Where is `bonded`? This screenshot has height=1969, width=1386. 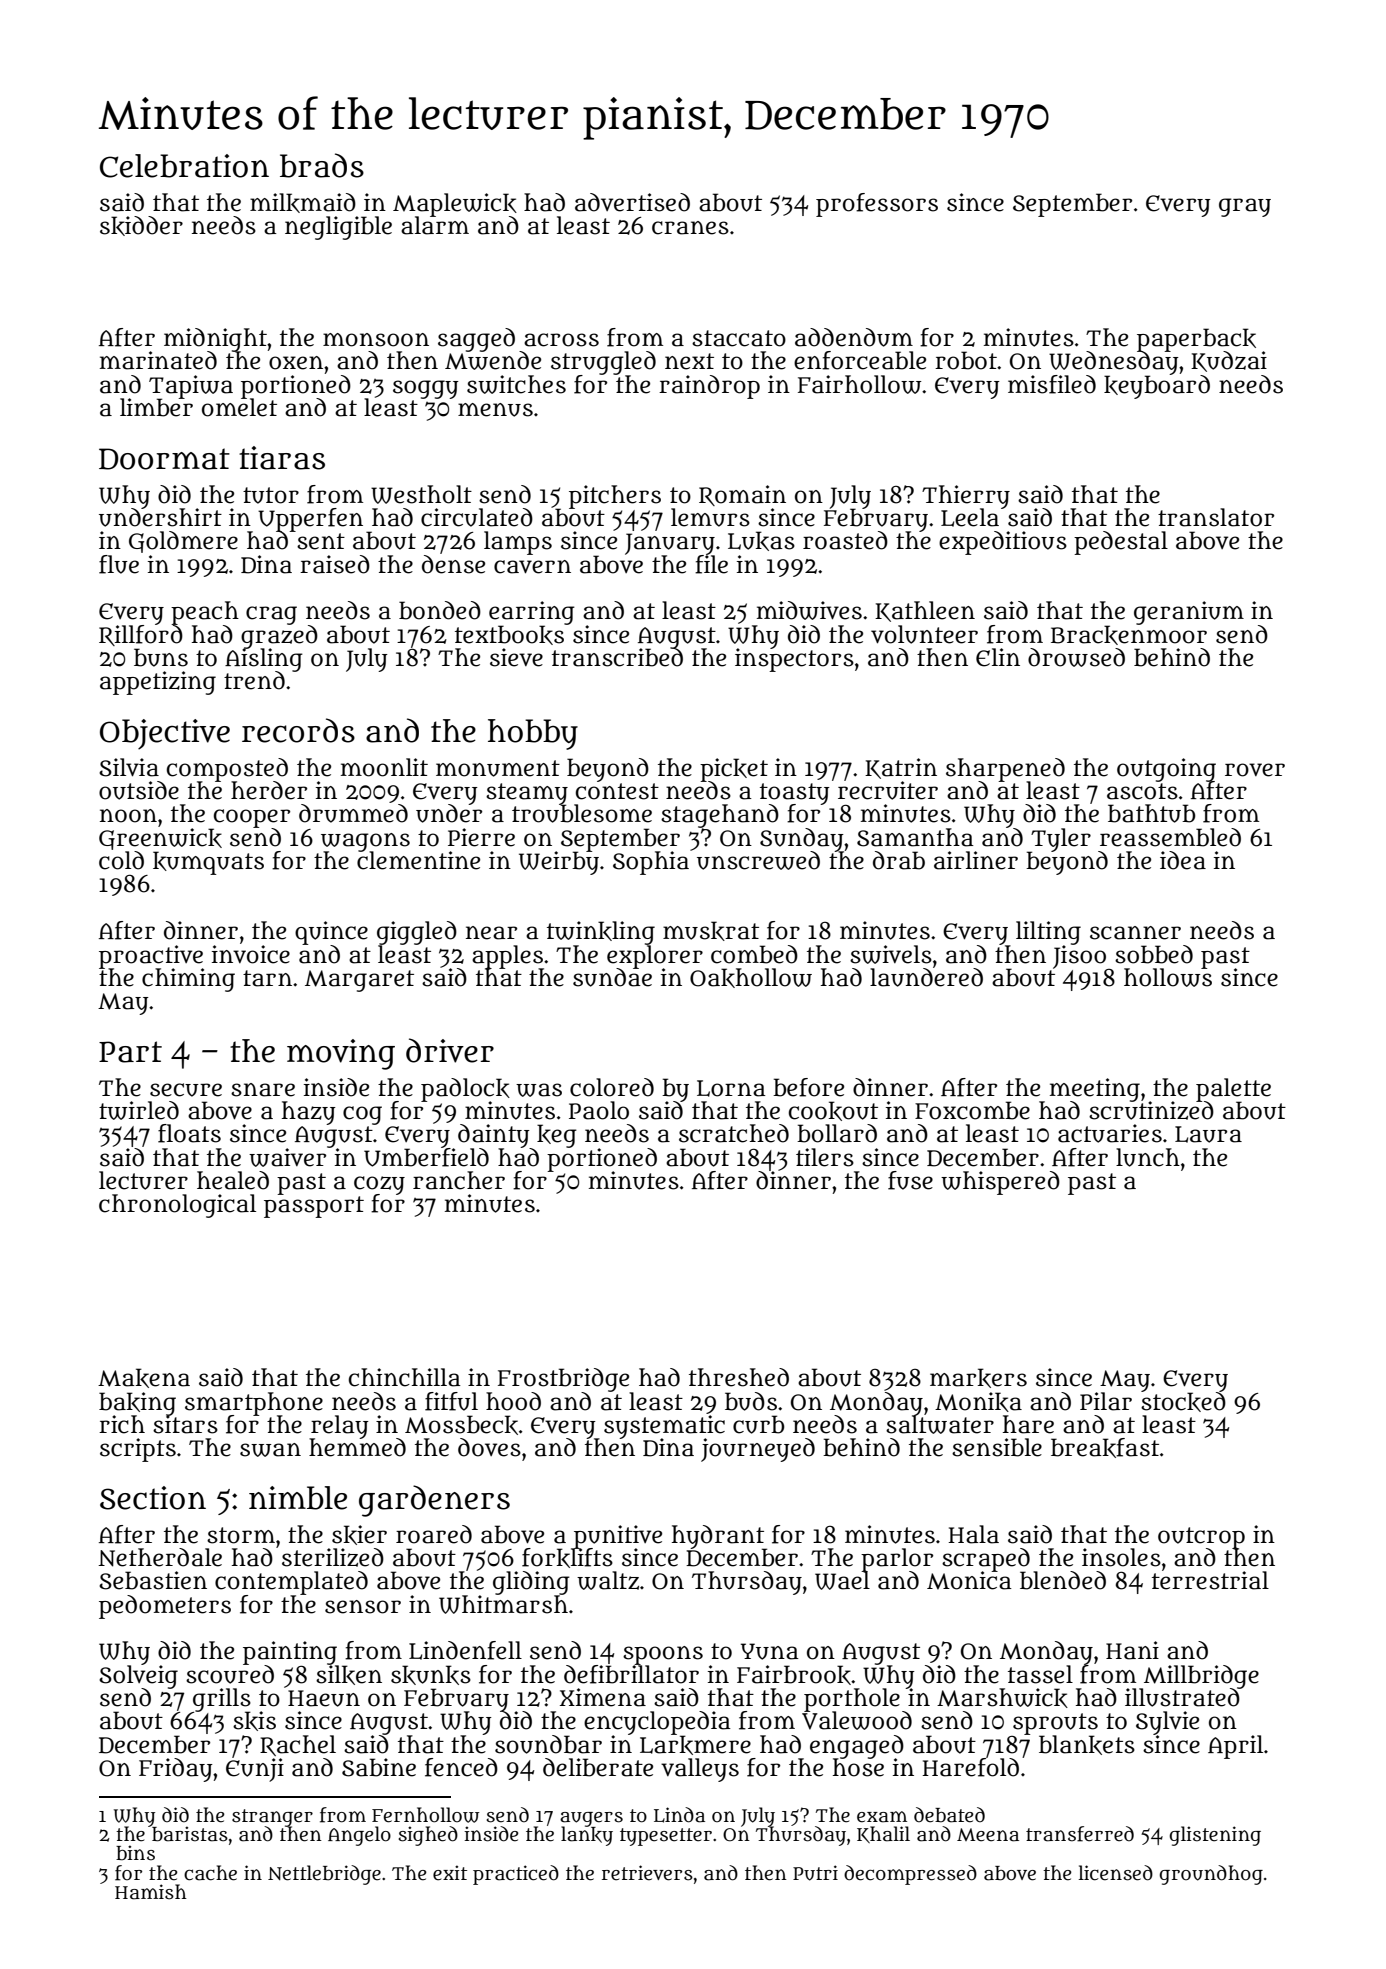
bonded is located at coordinates (440, 610).
